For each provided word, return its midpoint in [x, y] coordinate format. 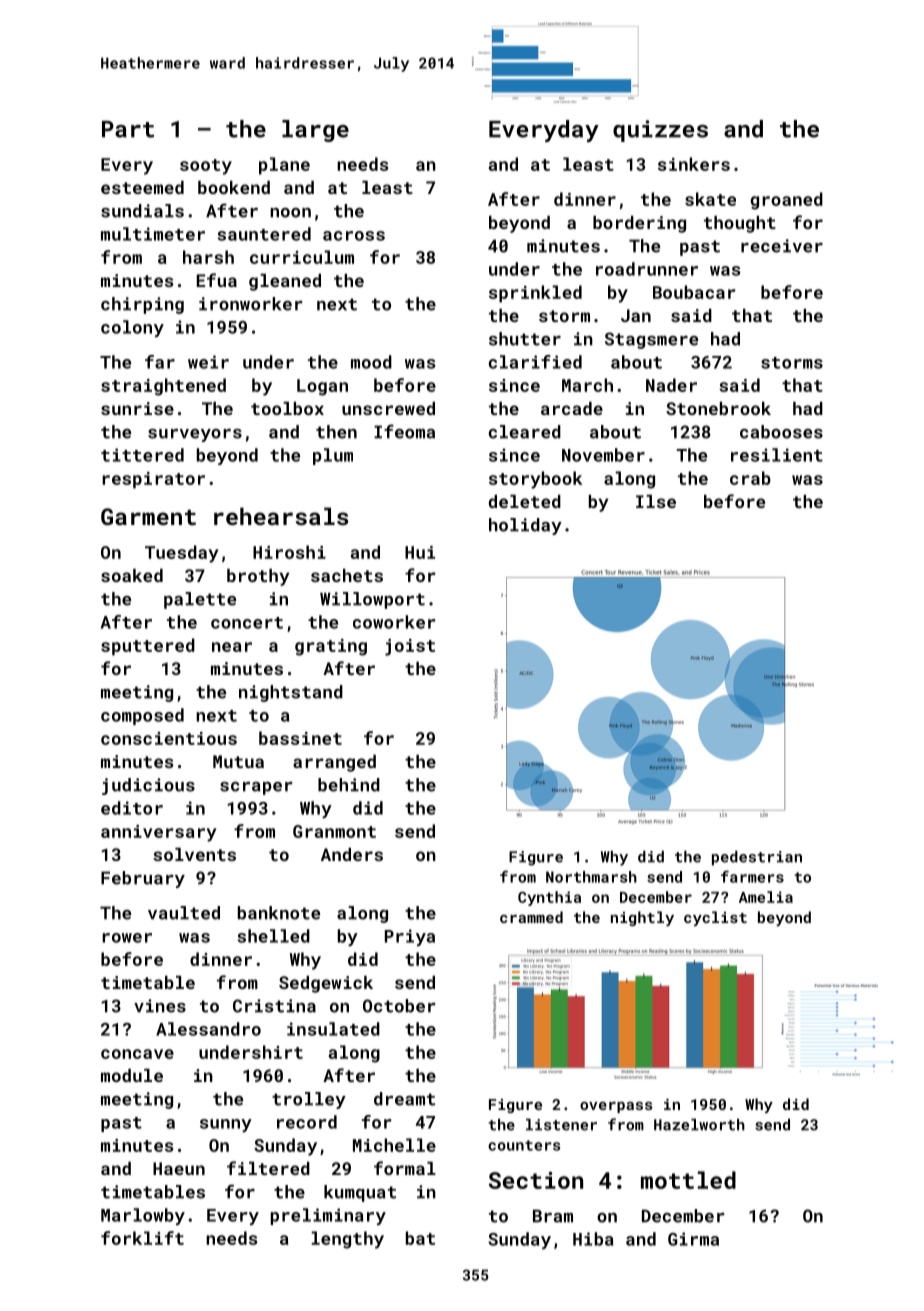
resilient [777, 455]
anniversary [159, 833]
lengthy [347, 1240]
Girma [693, 1239]
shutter [525, 339]
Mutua [238, 761]
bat [420, 1238]
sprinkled [535, 294]
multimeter [153, 234]
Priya [410, 937]
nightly [642, 918]
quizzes [660, 131]
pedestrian [757, 858]
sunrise [137, 408]
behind [349, 785]
